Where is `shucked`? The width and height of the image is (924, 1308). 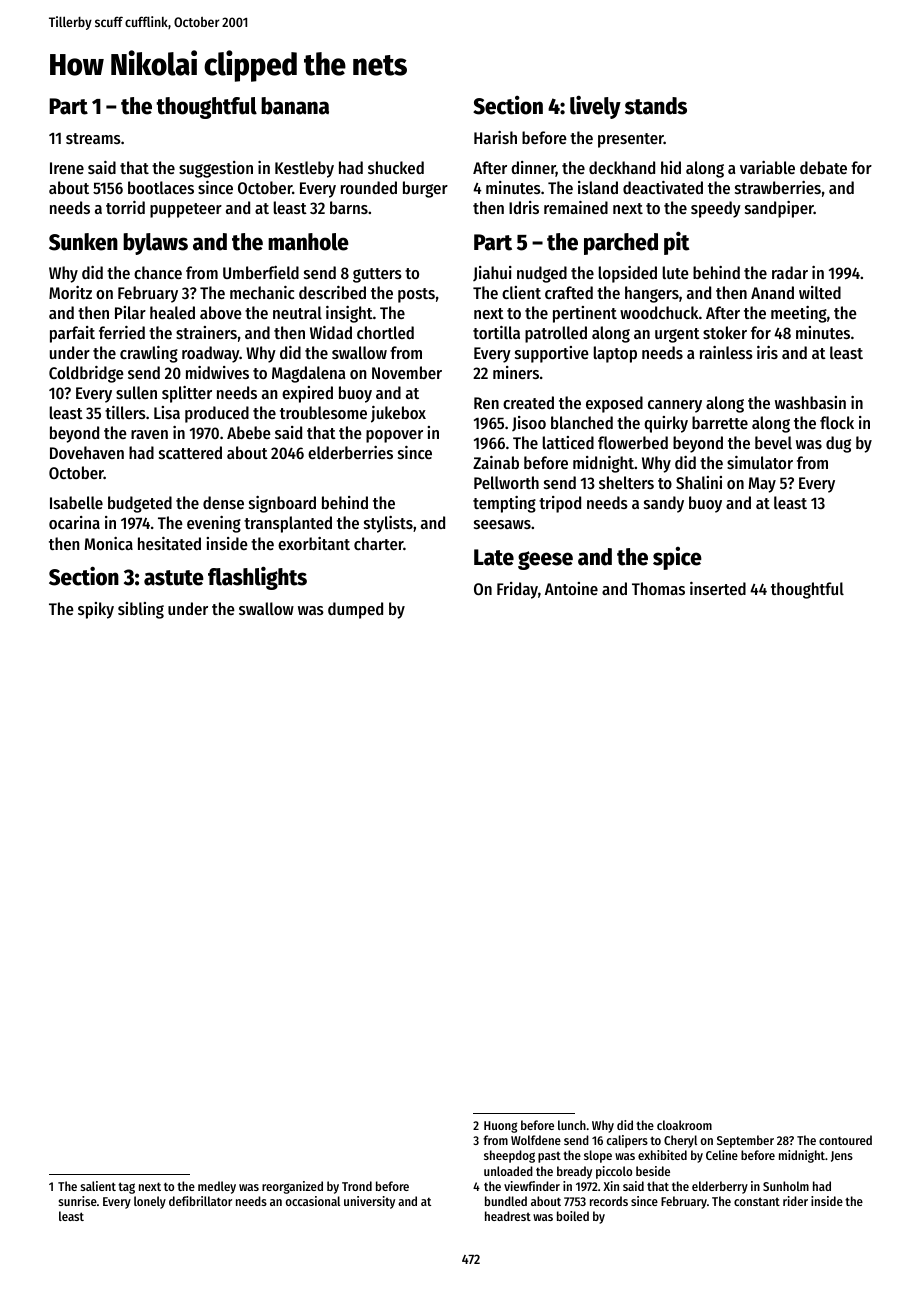
shucked is located at coordinates (396, 167).
